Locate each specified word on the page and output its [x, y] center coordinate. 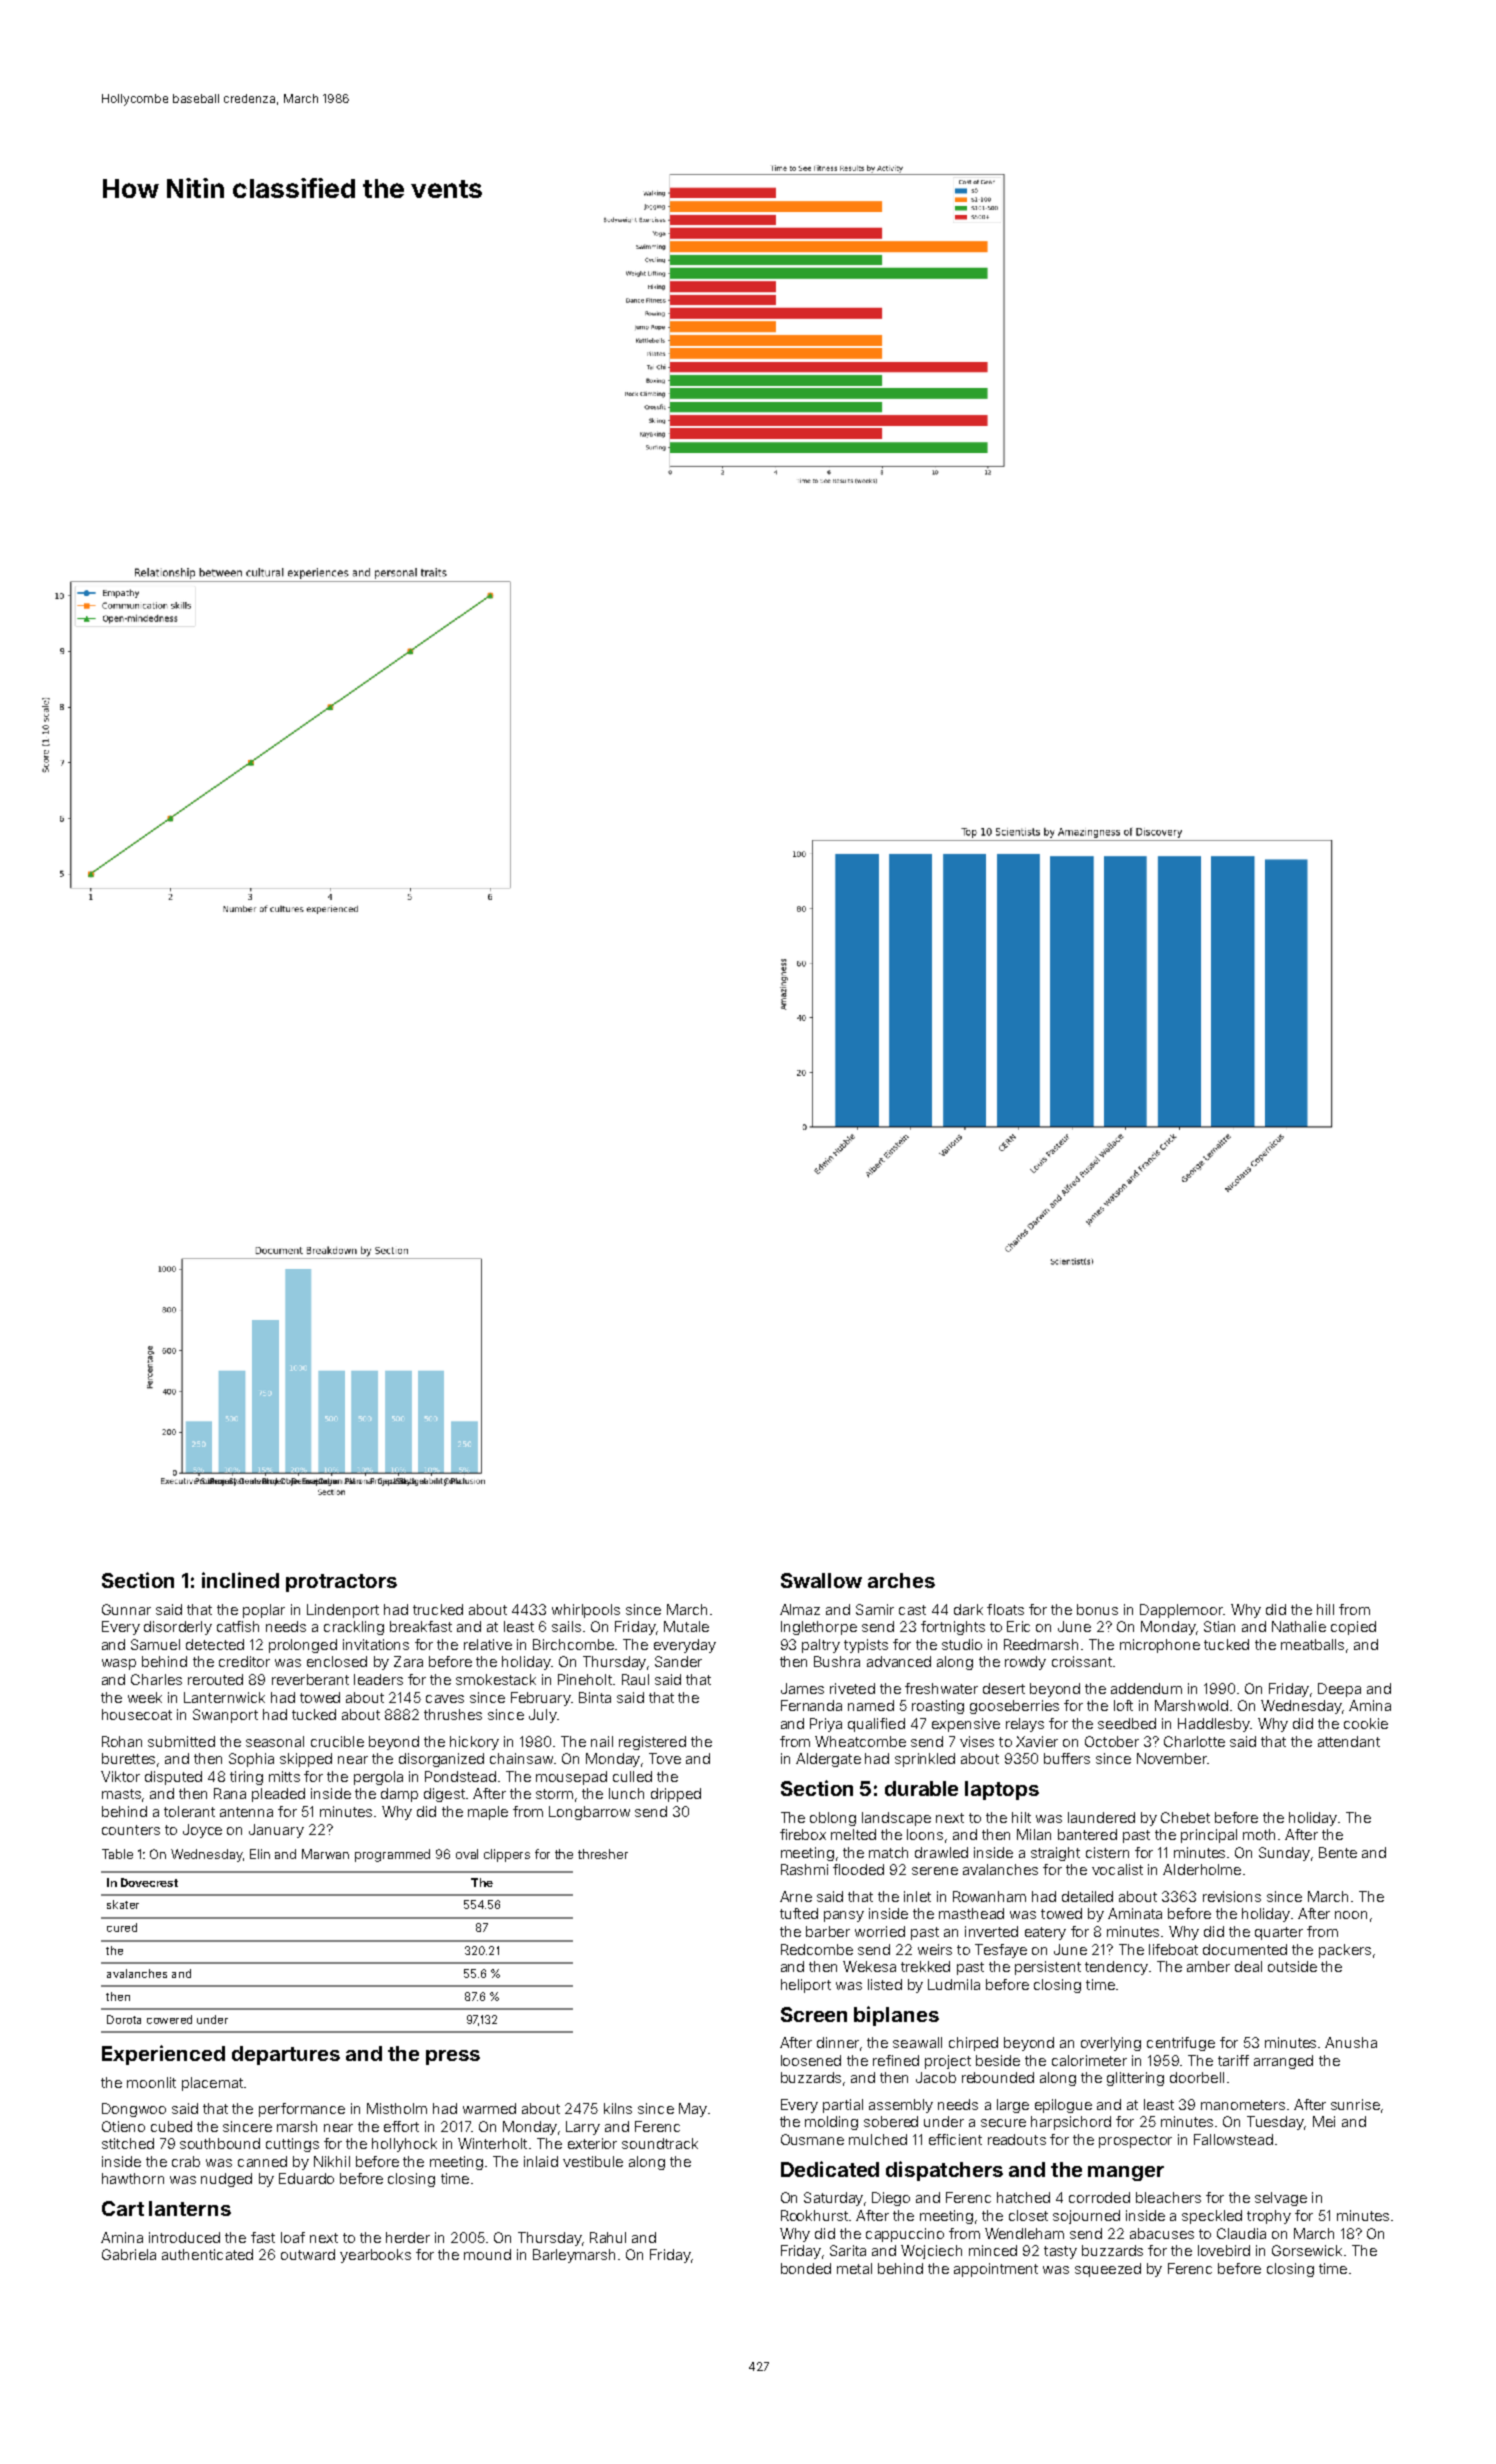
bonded [806, 2268]
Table [117, 1854]
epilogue [1063, 2106]
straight [1055, 1854]
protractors [341, 1583]
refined [896, 2060]
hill [1325, 1609]
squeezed [1108, 2270]
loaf [293, 2237]
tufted [799, 1913]
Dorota [124, 2019]
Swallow [821, 1580]
